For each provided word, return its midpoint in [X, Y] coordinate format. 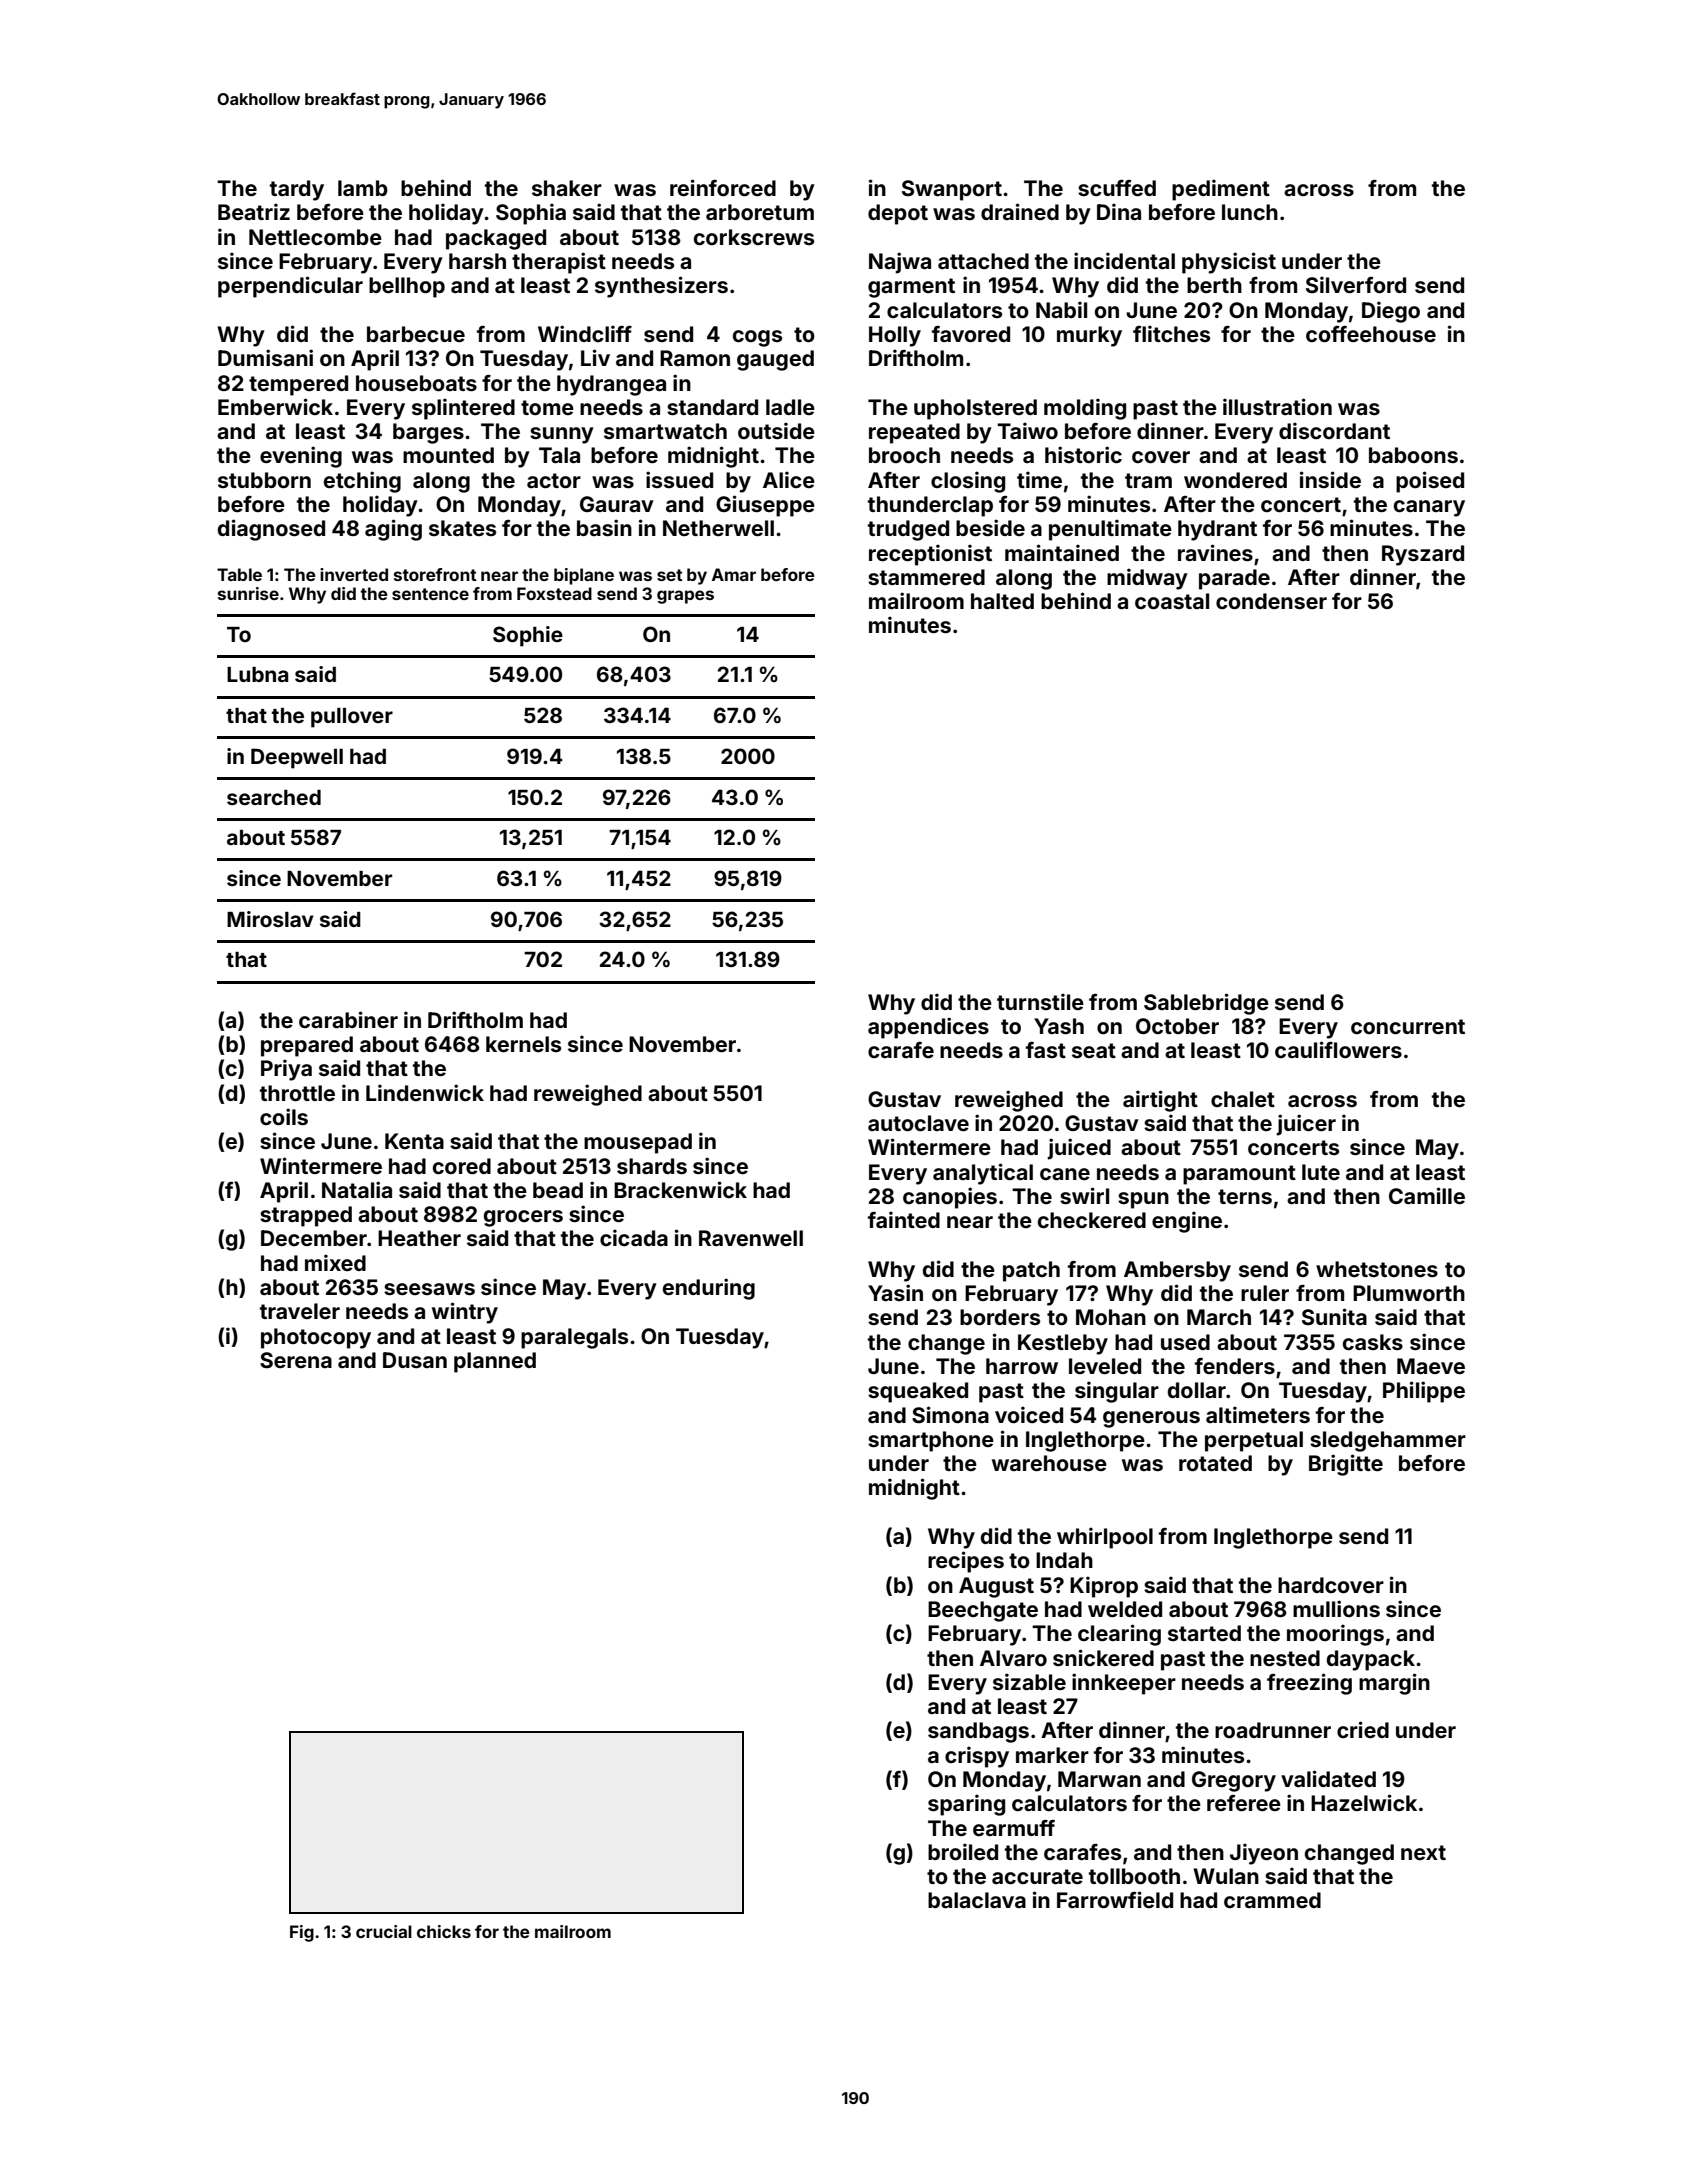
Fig [302, 1933]
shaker [567, 188]
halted [1002, 601]
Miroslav [270, 919]
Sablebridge [1206, 1004]
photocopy [316, 1338]
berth [1214, 285]
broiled [963, 1851]
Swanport [952, 190]
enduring [709, 1289]
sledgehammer [1388, 1441]
